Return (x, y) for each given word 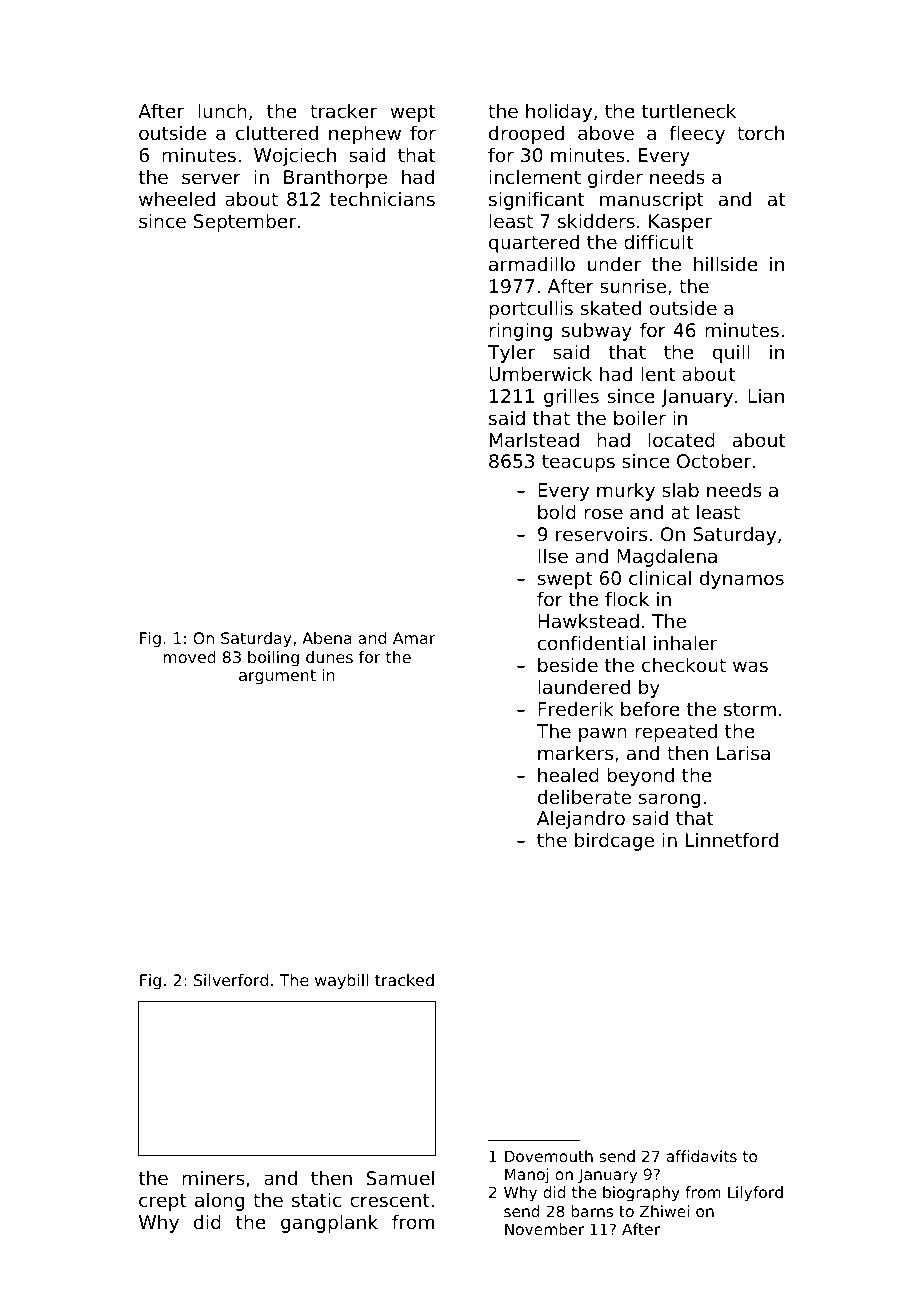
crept (163, 1202)
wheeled (177, 199)
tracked (404, 980)
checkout (684, 665)
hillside (726, 264)
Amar (414, 638)
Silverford (231, 980)
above (606, 133)
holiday (559, 113)
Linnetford (732, 840)
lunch (222, 111)
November (544, 1229)
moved (189, 657)
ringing (520, 332)
